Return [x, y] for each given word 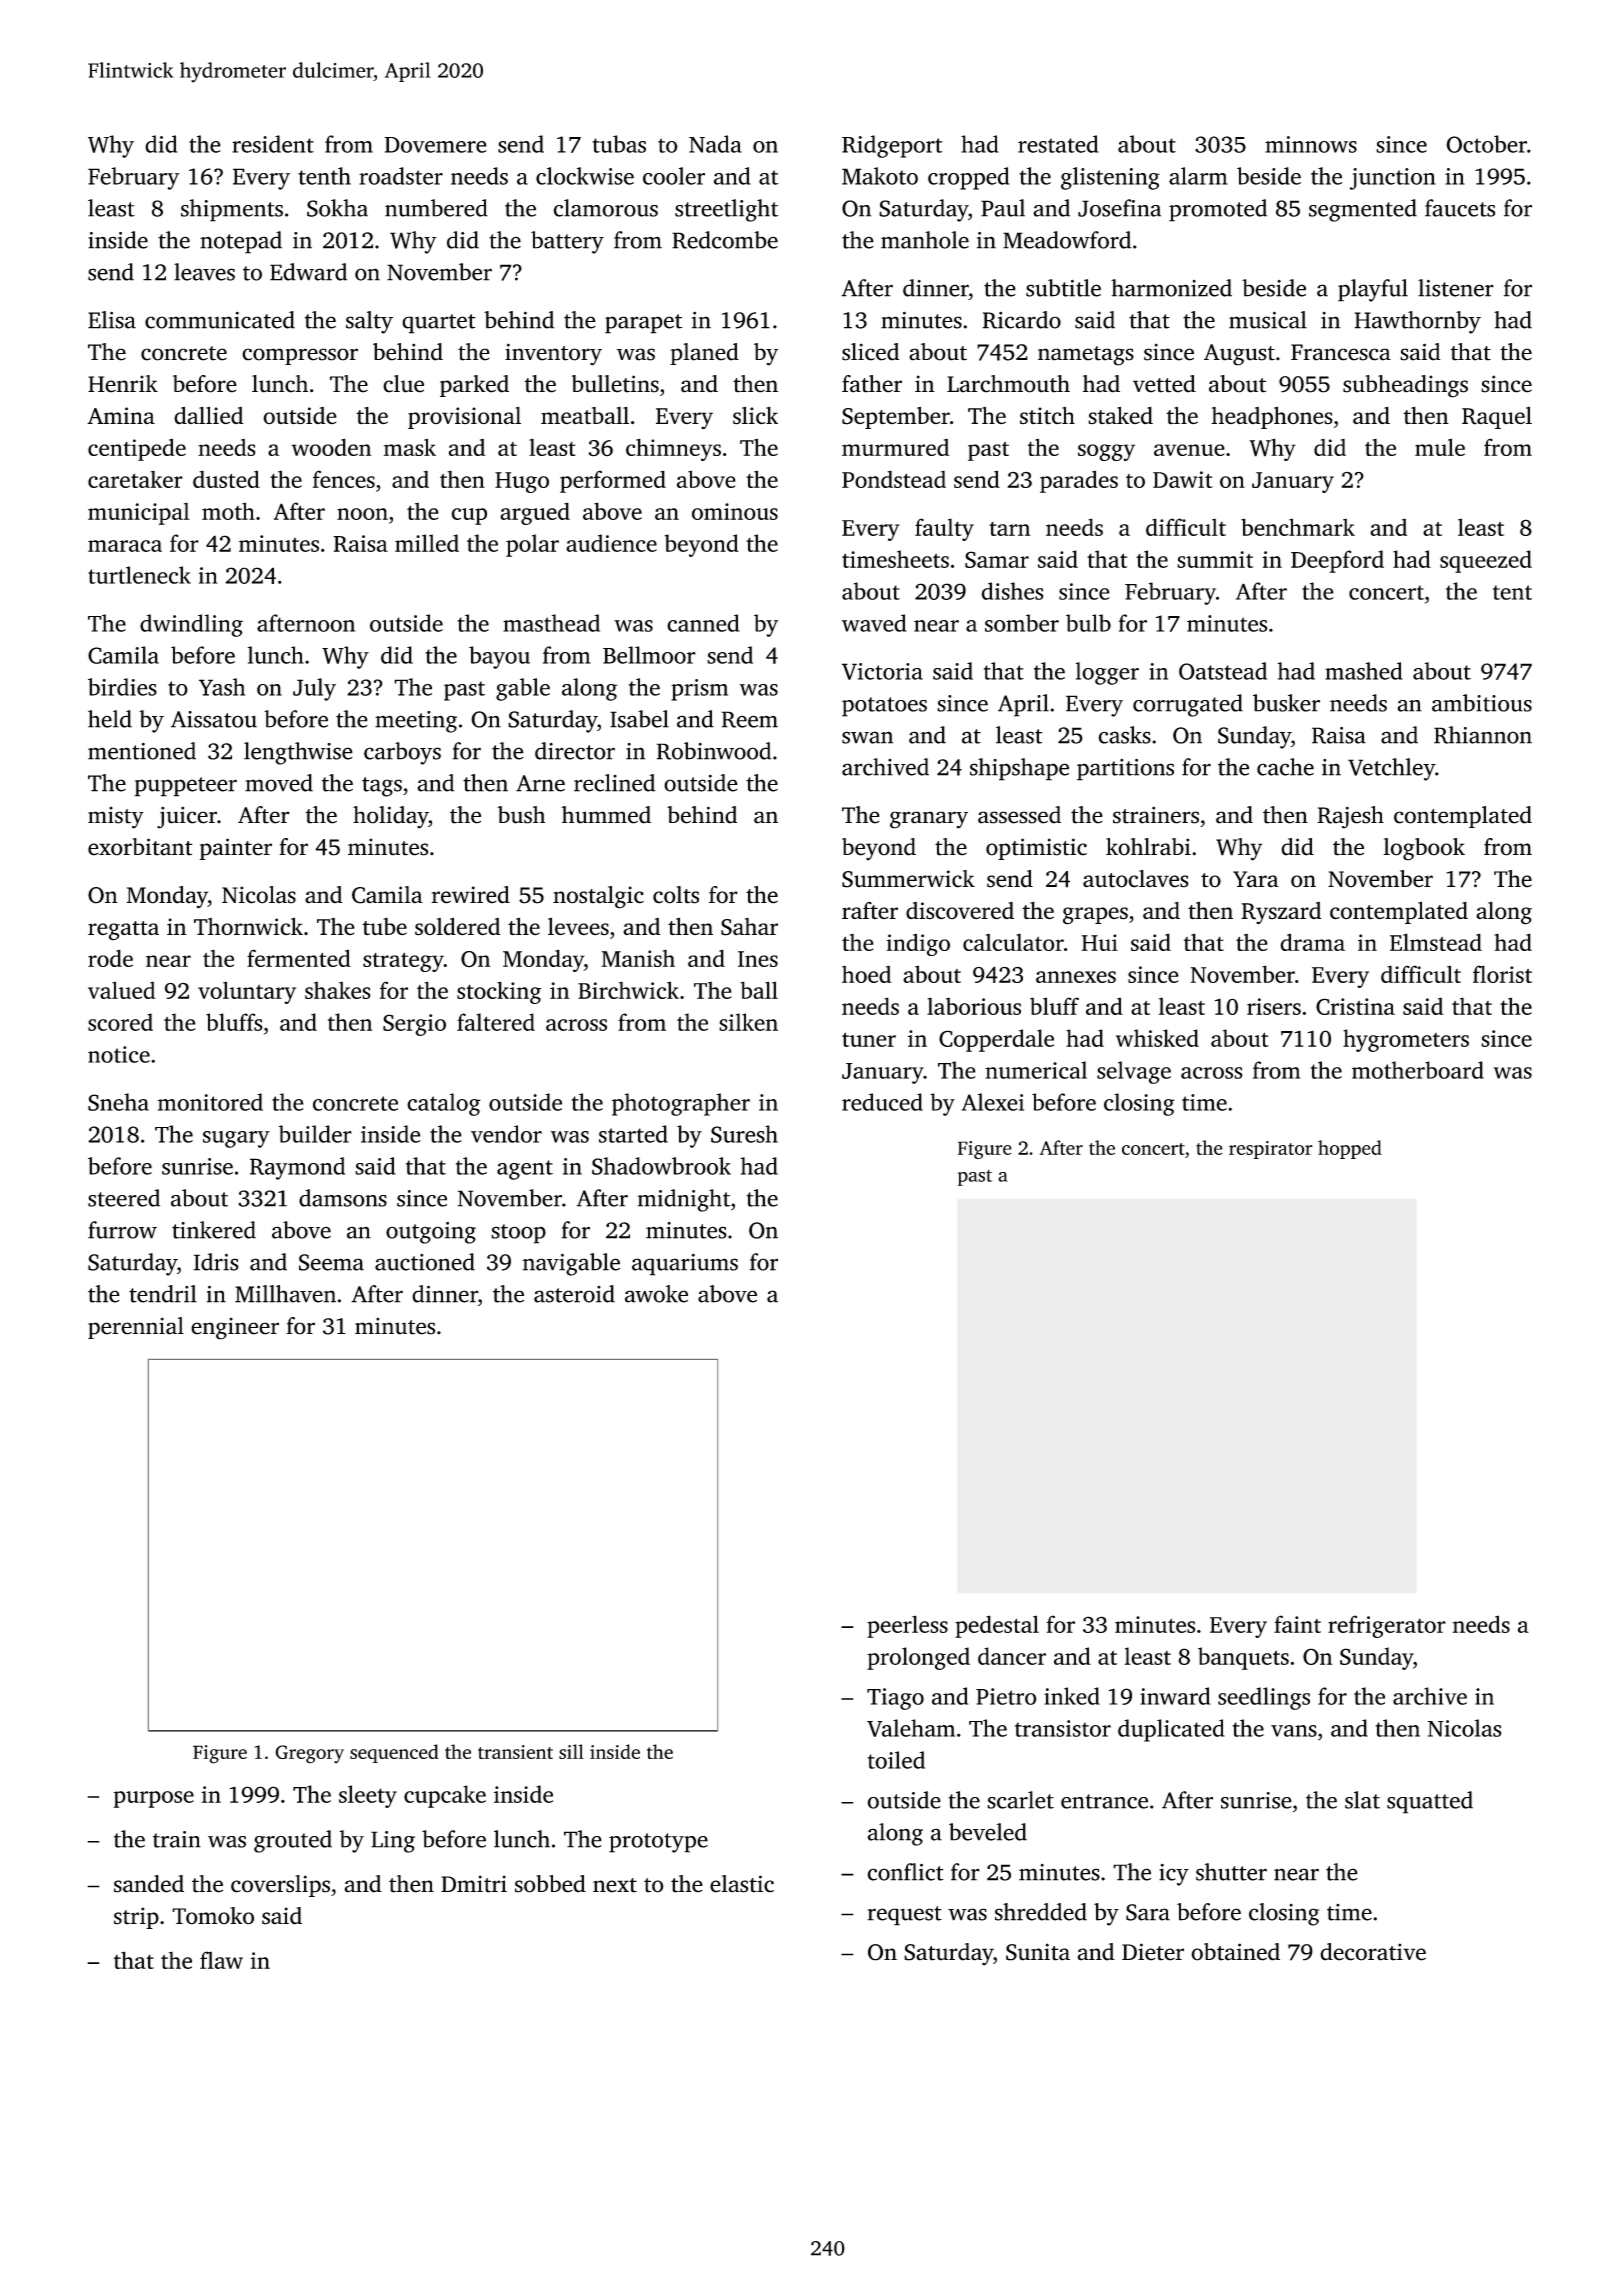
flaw [221, 1960]
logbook [1424, 849]
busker [1286, 703]
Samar [997, 559]
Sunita [1038, 1952]
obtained [1235, 1952]
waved [874, 623]
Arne [540, 783]
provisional [464, 418]
